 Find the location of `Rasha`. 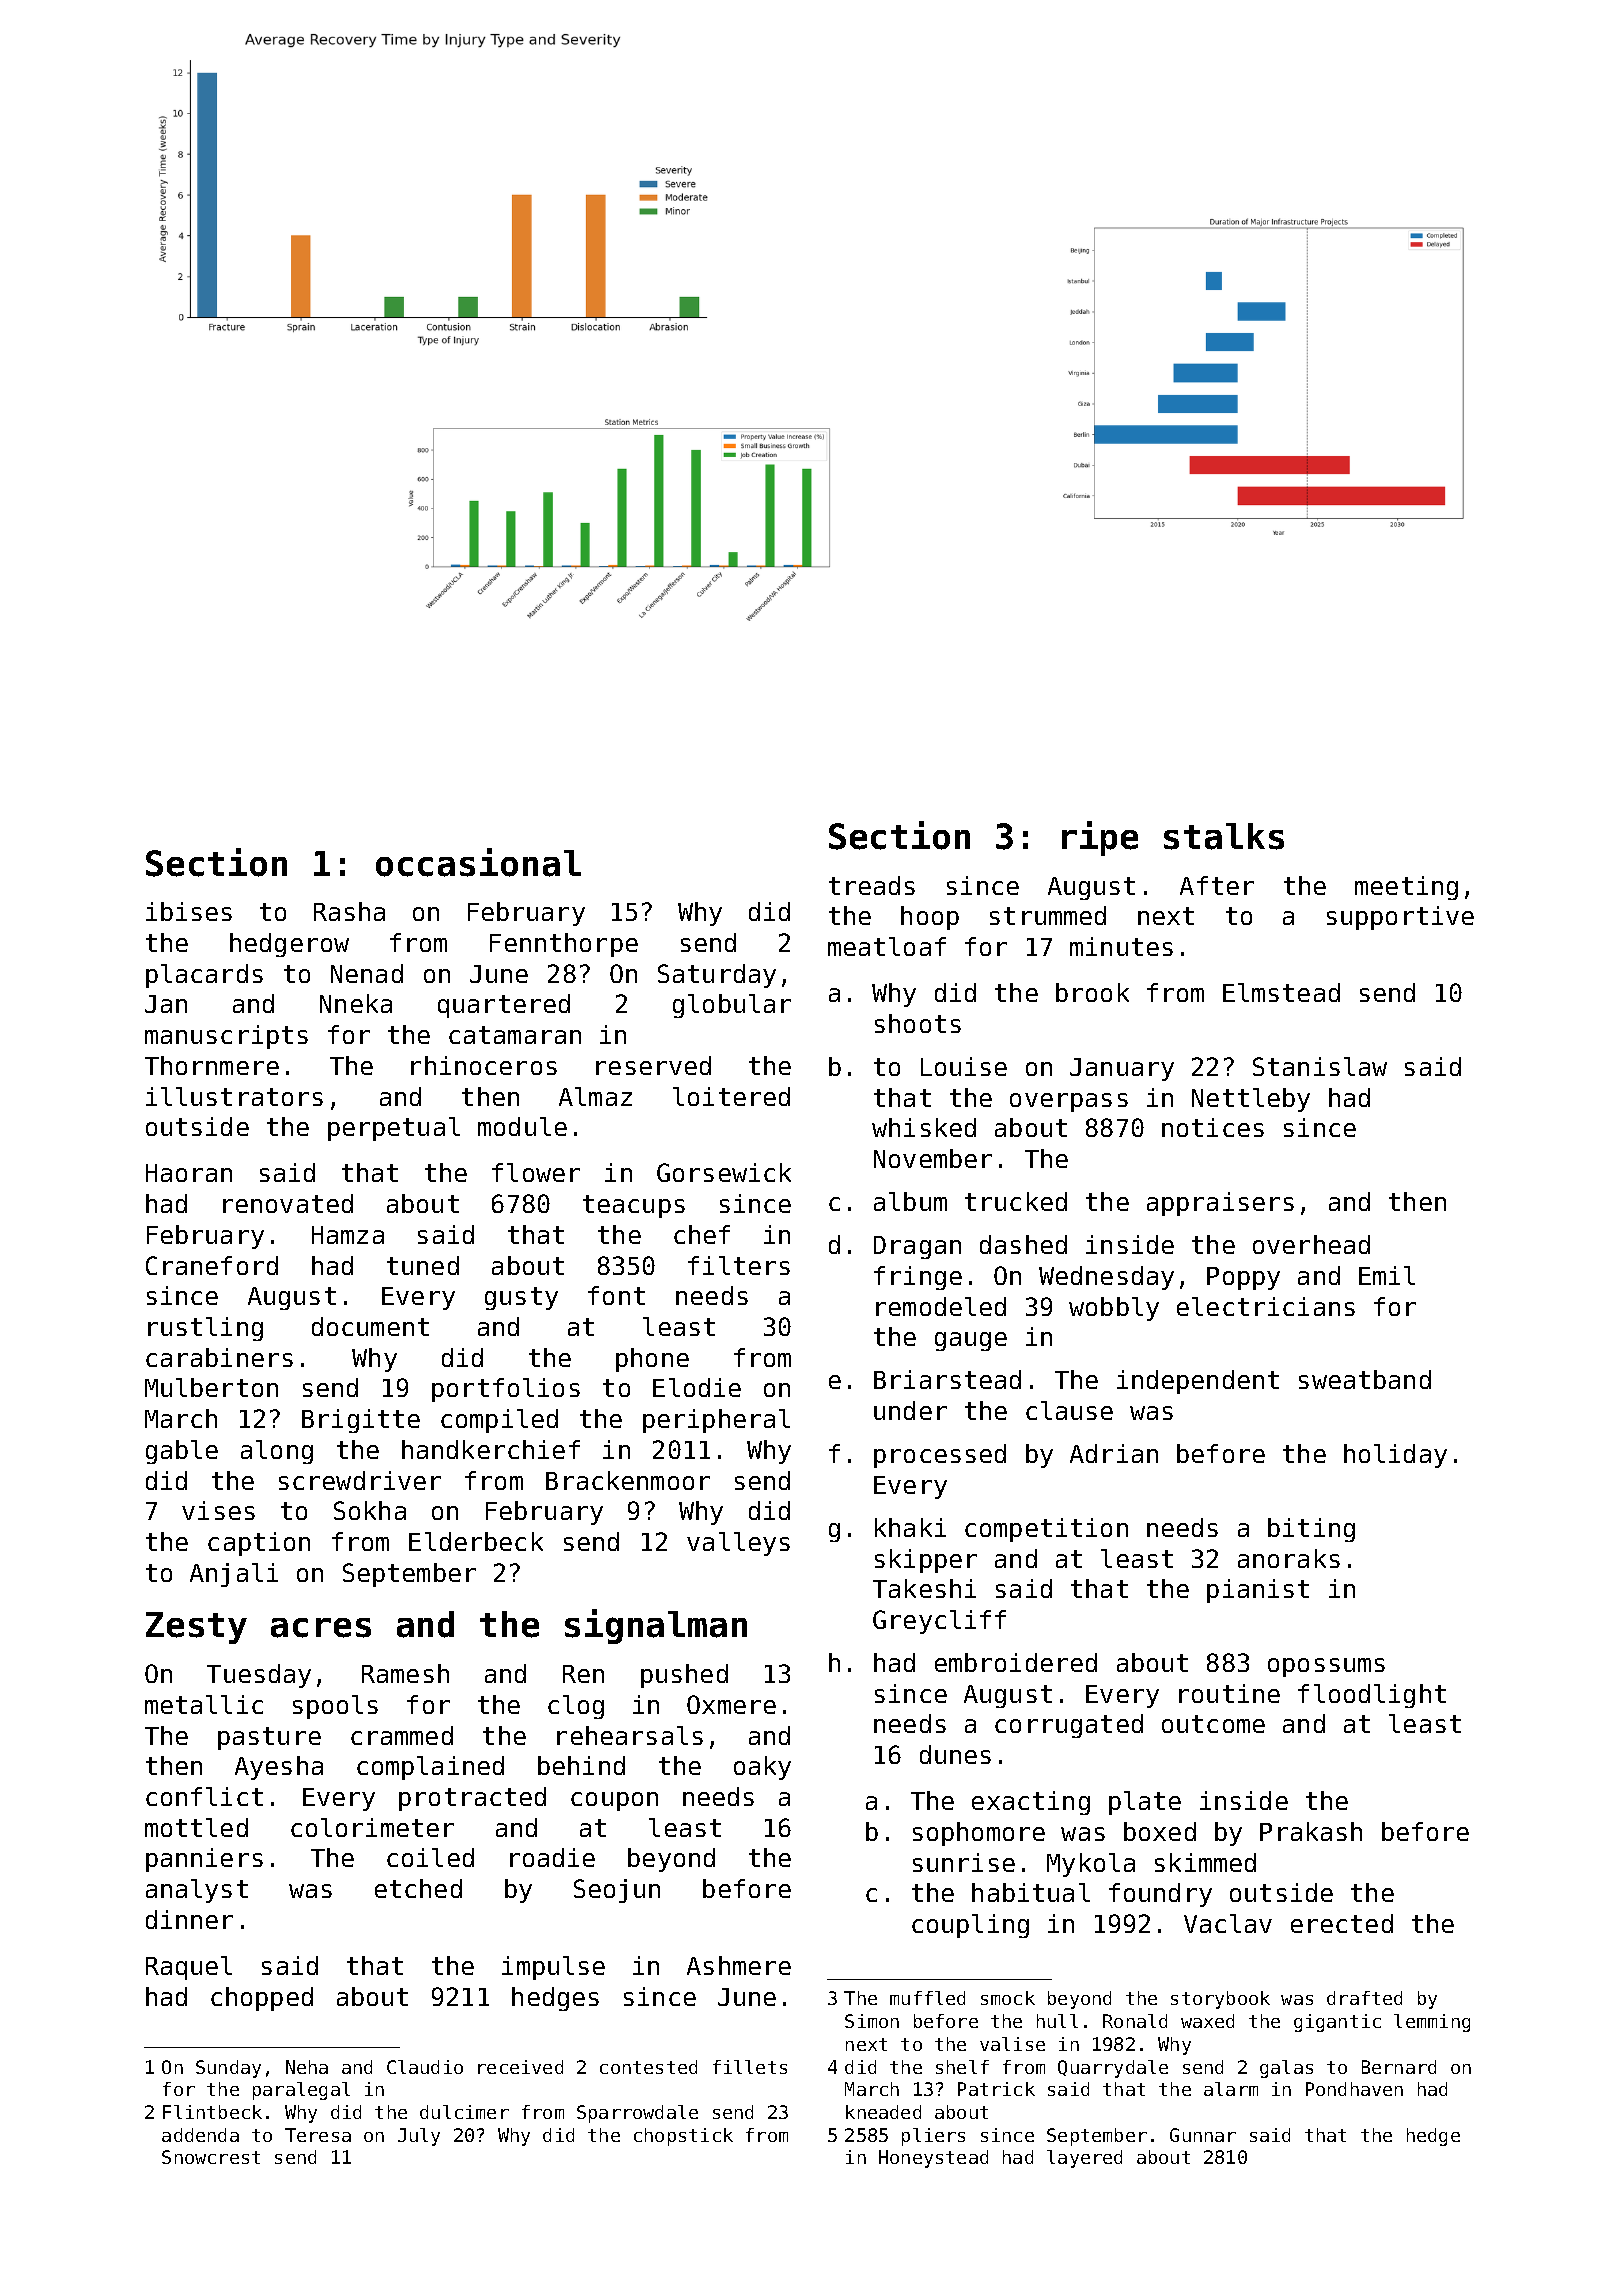

Rasha is located at coordinates (349, 911).
